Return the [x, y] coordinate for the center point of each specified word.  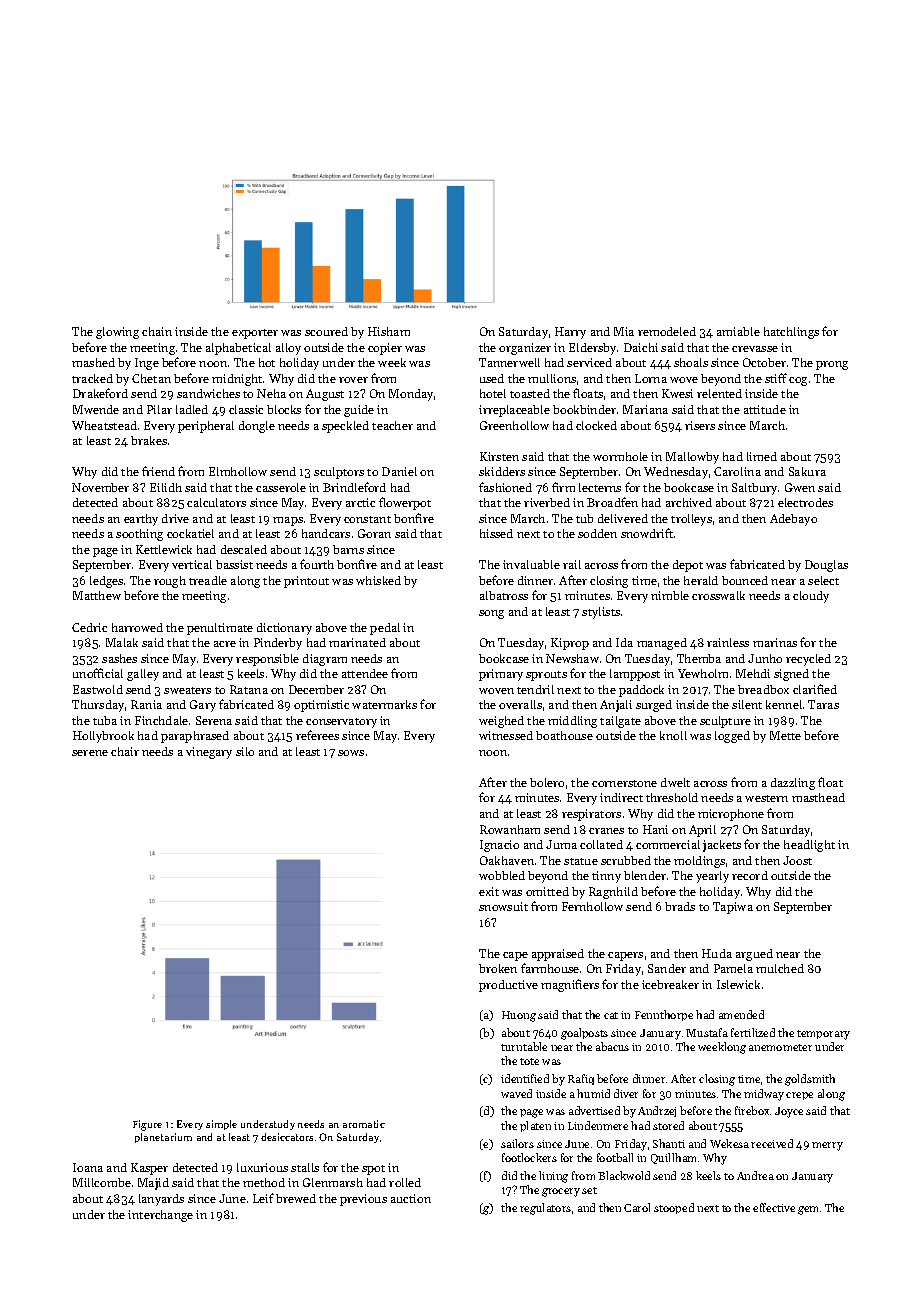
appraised [558, 955]
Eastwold [98, 689]
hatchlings [791, 333]
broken [498, 968]
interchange [160, 1216]
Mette [785, 735]
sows [351, 753]
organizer [525, 349]
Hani [655, 829]
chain [157, 331]
